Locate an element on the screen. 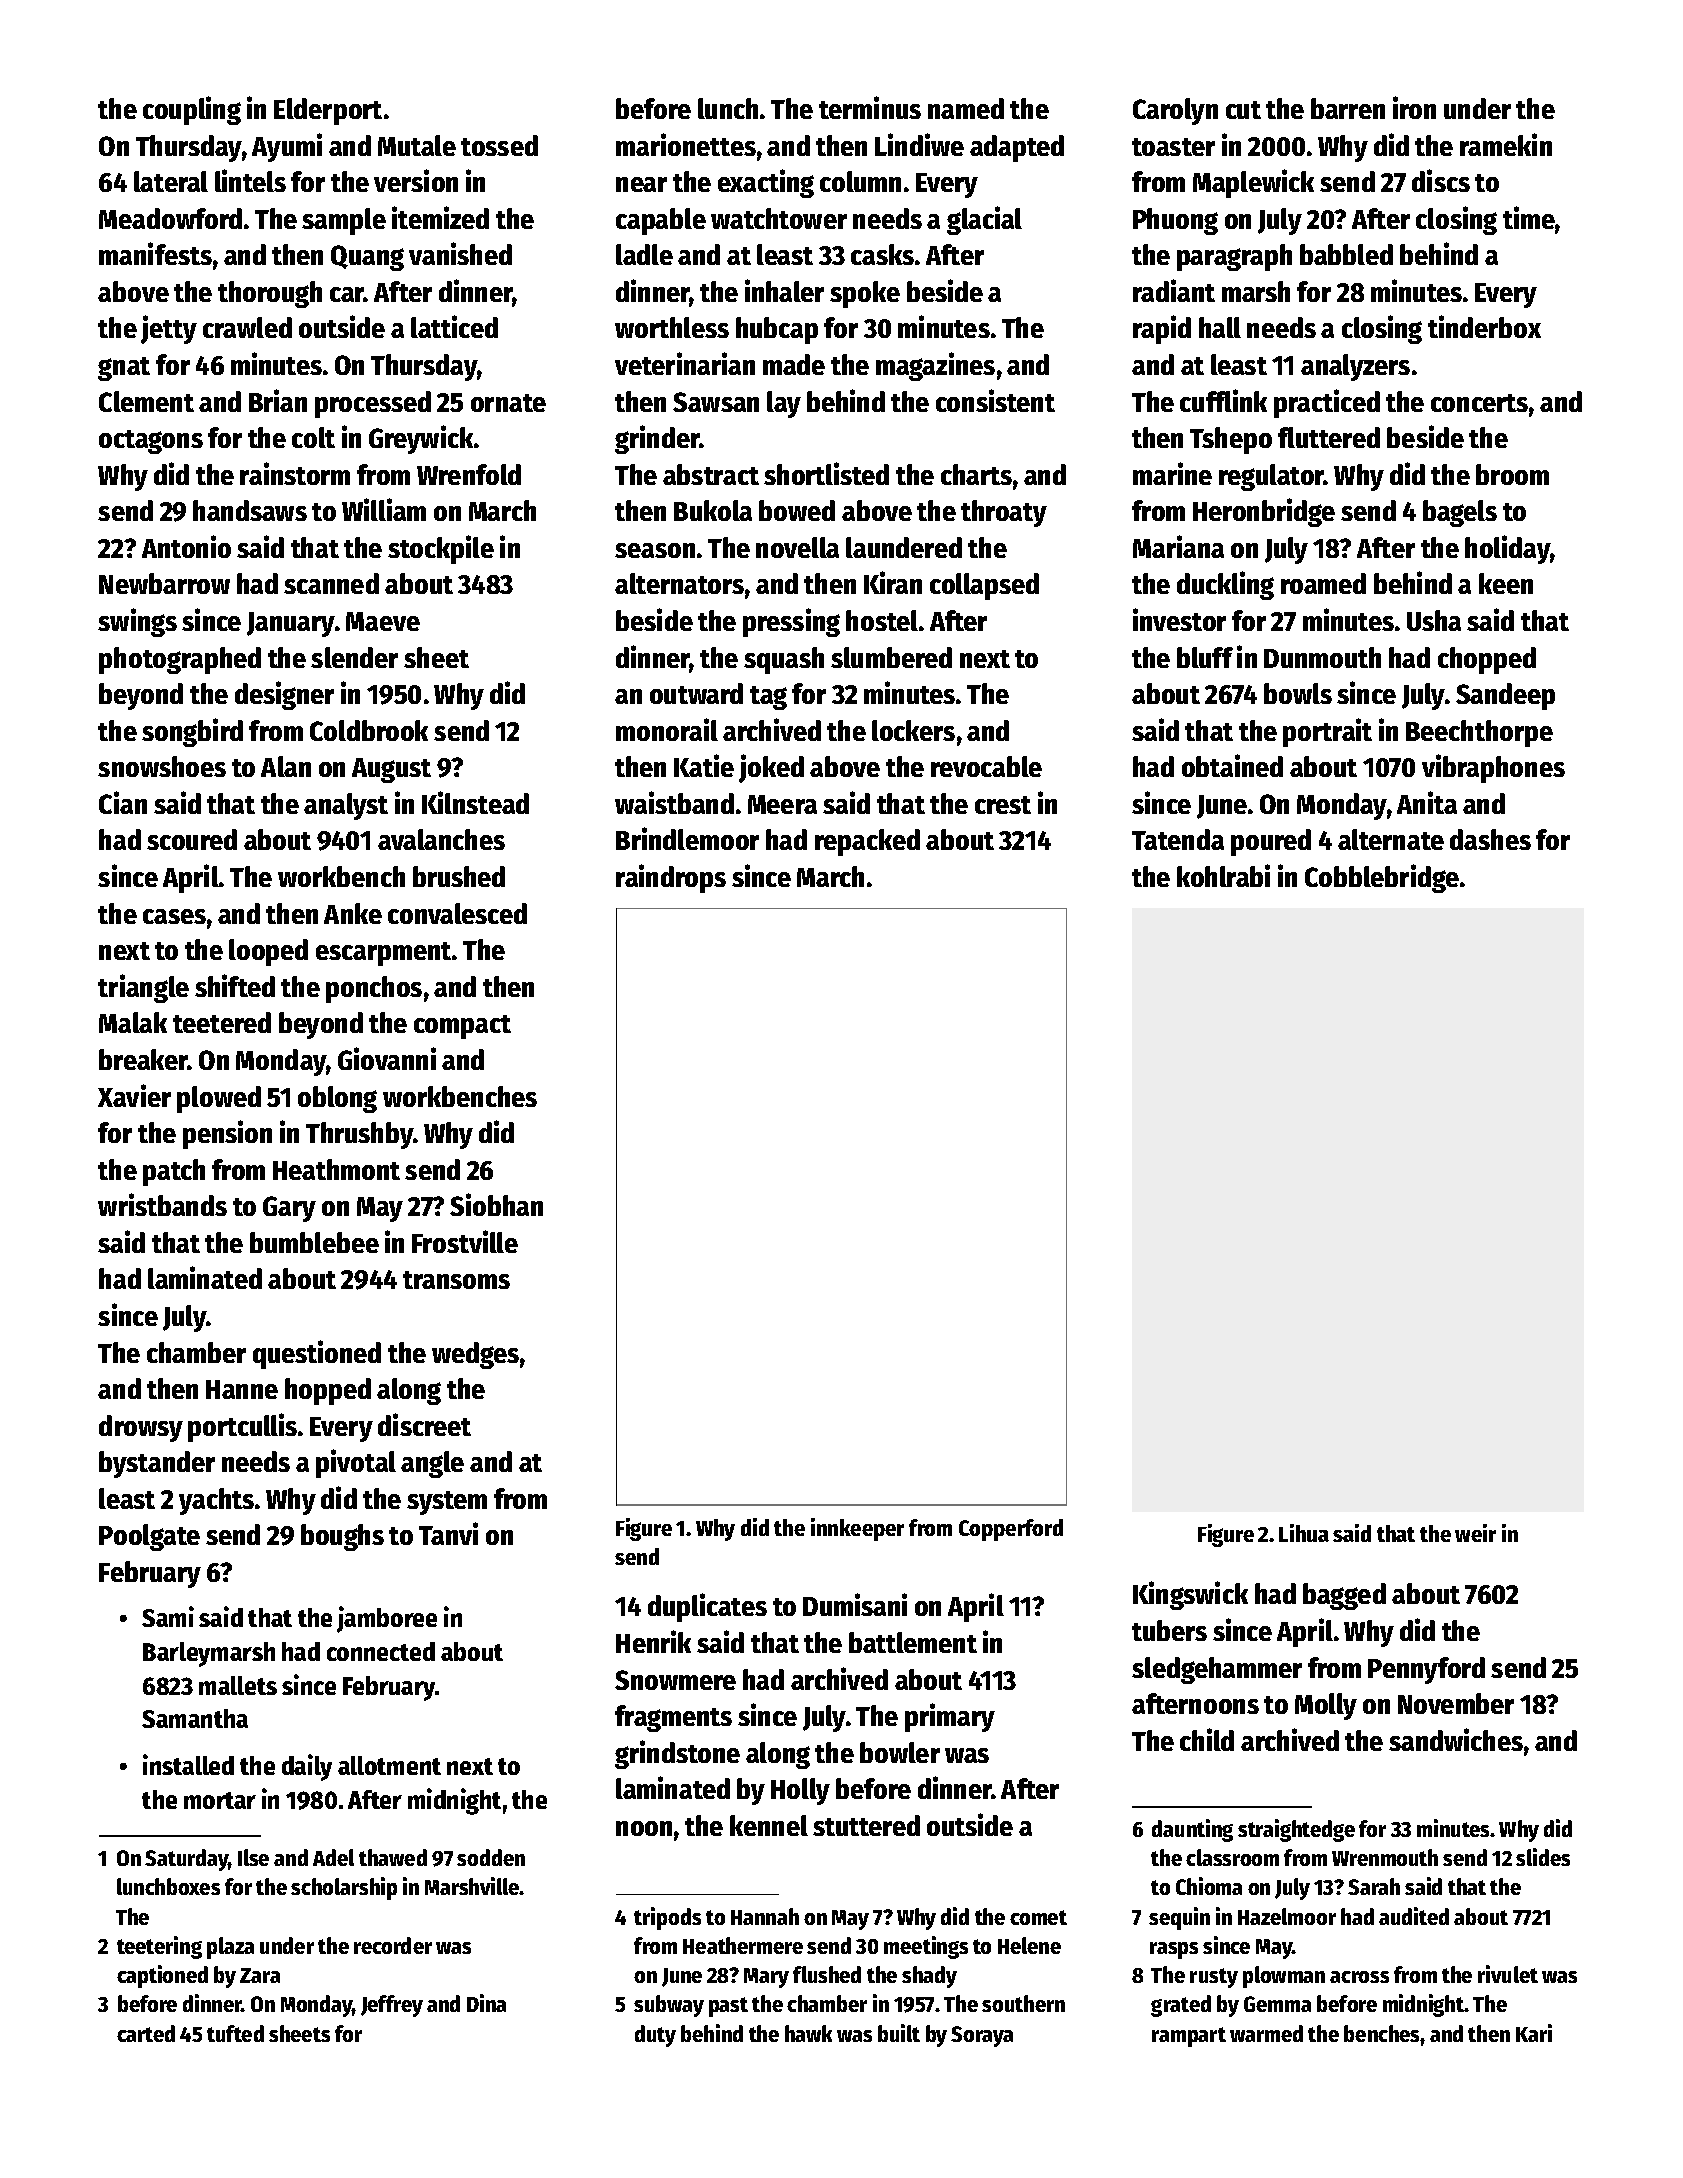 The image size is (1683, 2178). manifests is located at coordinates (155, 253).
